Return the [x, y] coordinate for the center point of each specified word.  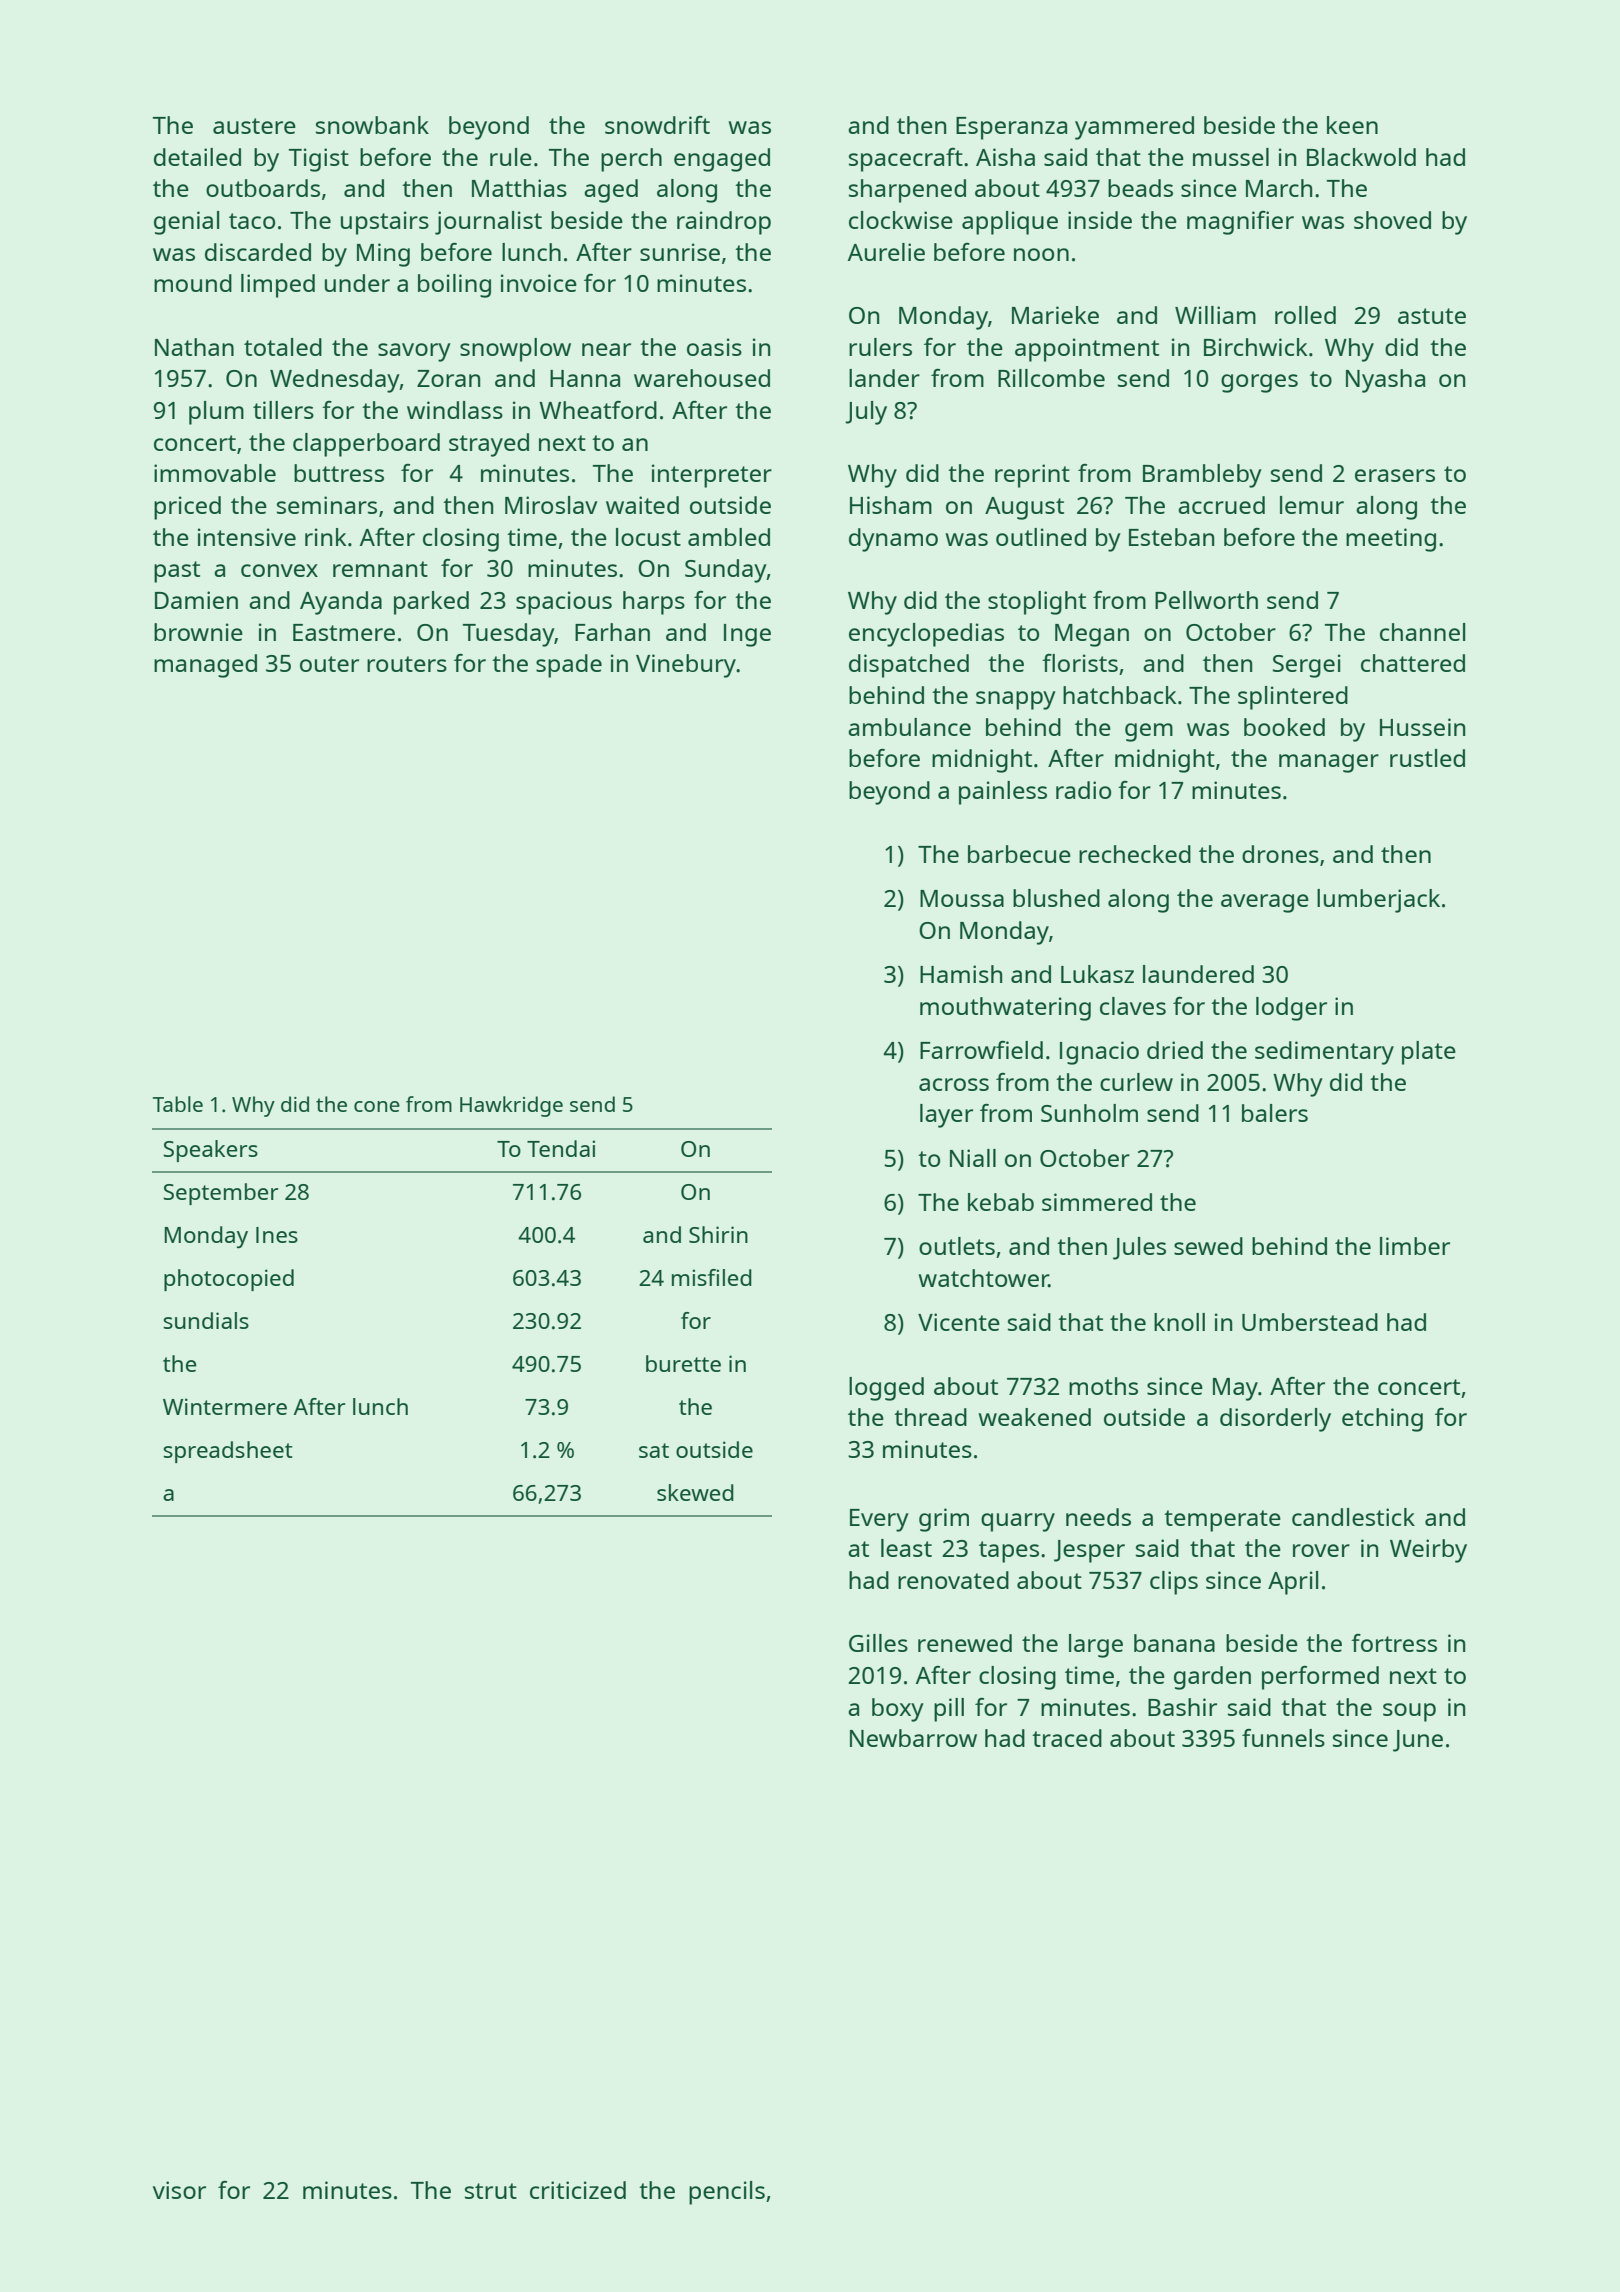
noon [1041, 254]
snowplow [515, 350]
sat [654, 1450]
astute [1432, 316]
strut [491, 2191]
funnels [1283, 1738]
